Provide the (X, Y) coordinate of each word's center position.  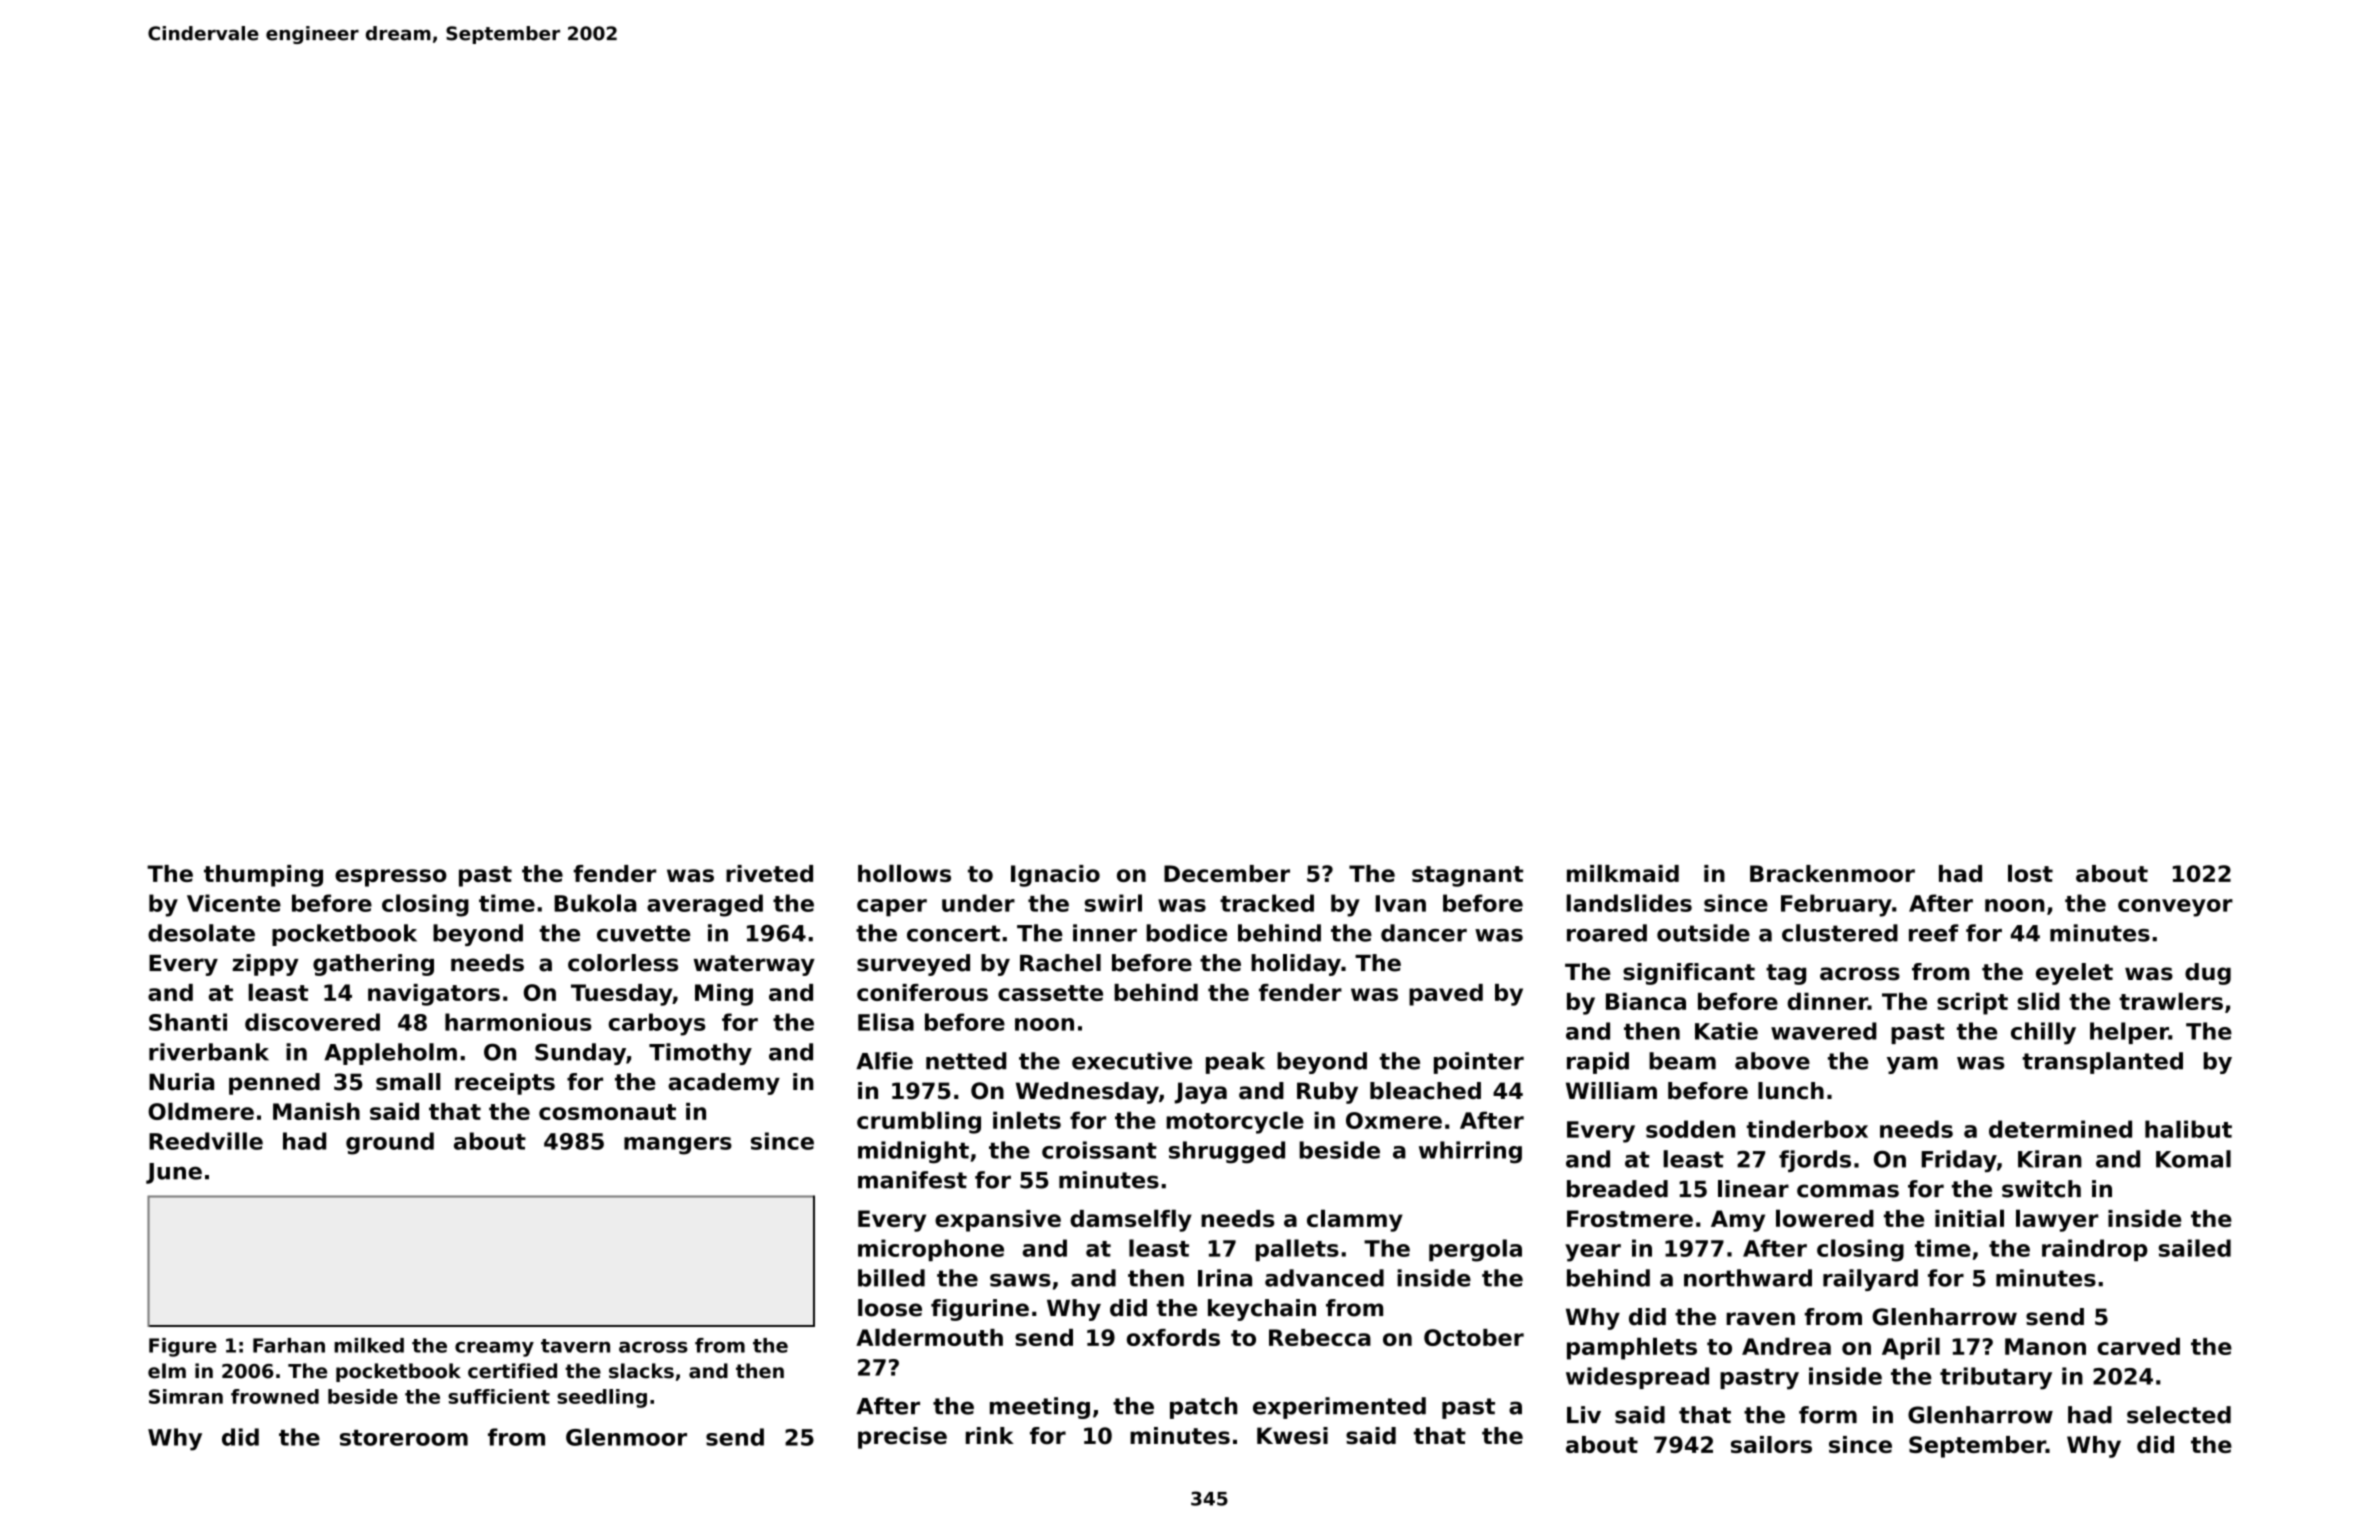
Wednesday (1087, 1093)
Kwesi (1292, 1436)
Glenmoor (626, 1437)
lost (2030, 873)
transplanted (2102, 1063)
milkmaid (1623, 873)
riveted (769, 873)
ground (390, 1143)
